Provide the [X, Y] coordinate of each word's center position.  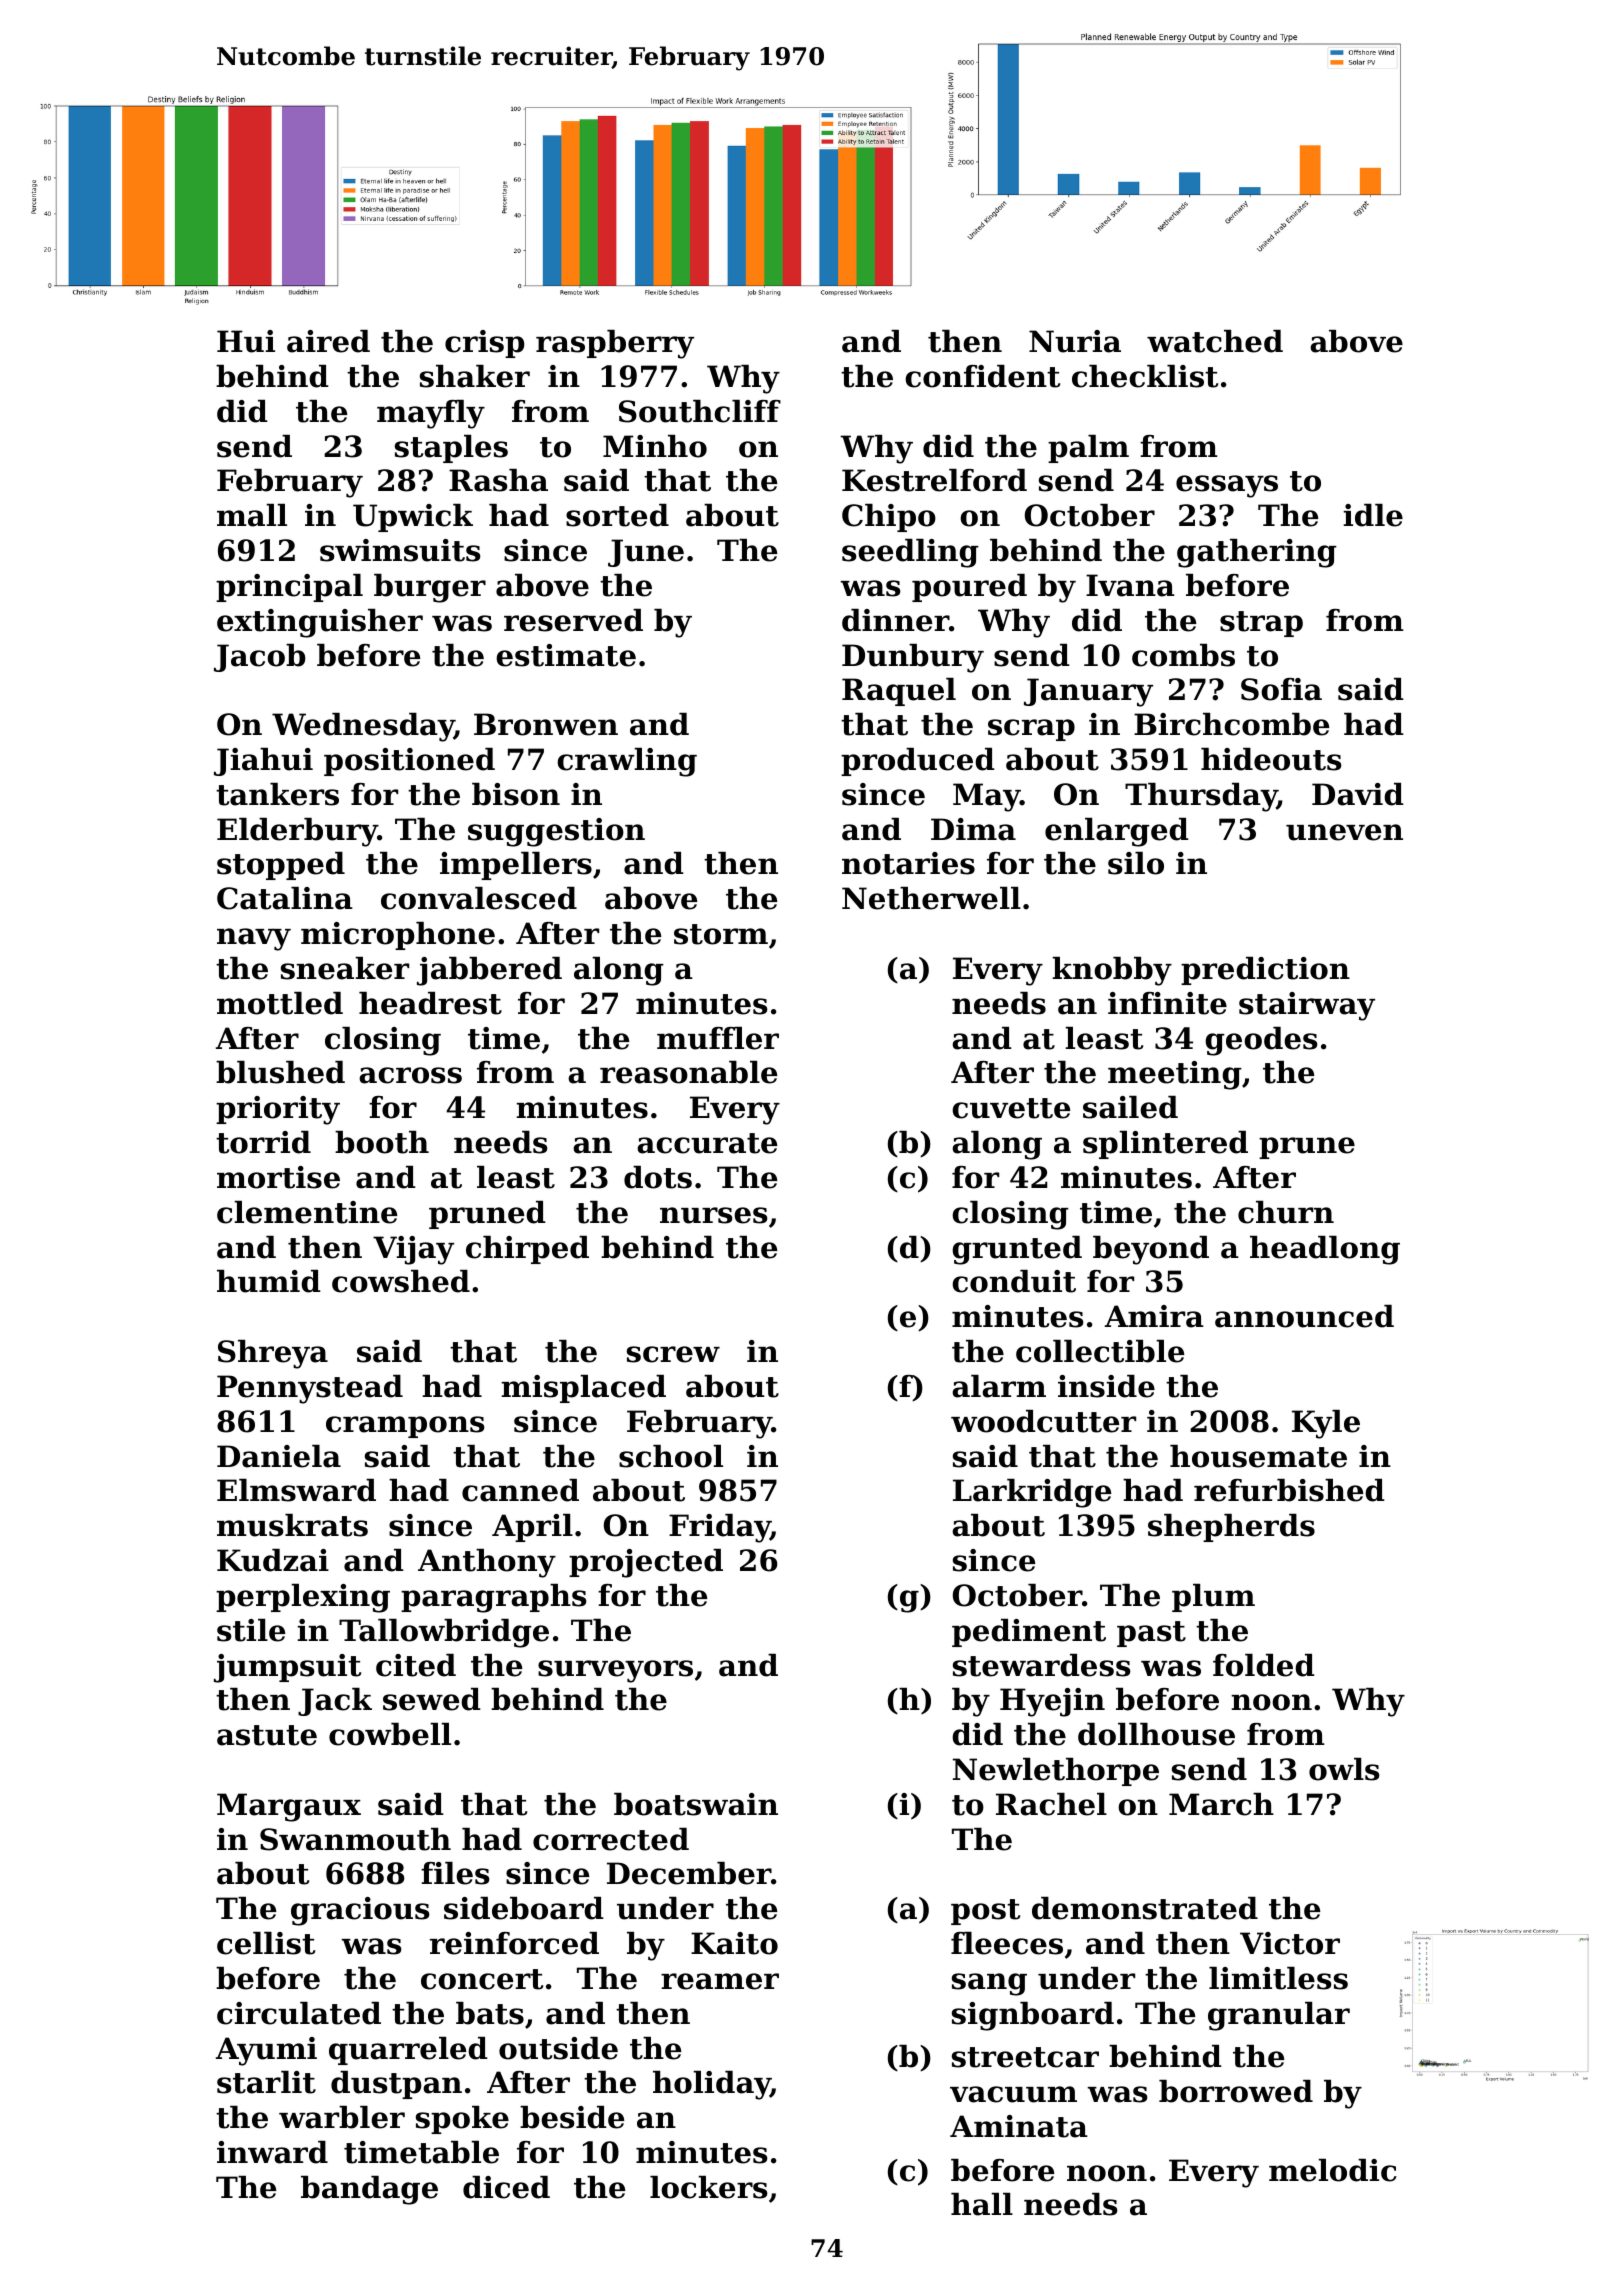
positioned [409, 762]
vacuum [1013, 2094]
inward [272, 2152]
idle [1373, 515]
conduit [1014, 1281]
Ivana [1130, 585]
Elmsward [296, 1490]
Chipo [889, 518]
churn [1286, 1212]
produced [918, 762]
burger [430, 588]
